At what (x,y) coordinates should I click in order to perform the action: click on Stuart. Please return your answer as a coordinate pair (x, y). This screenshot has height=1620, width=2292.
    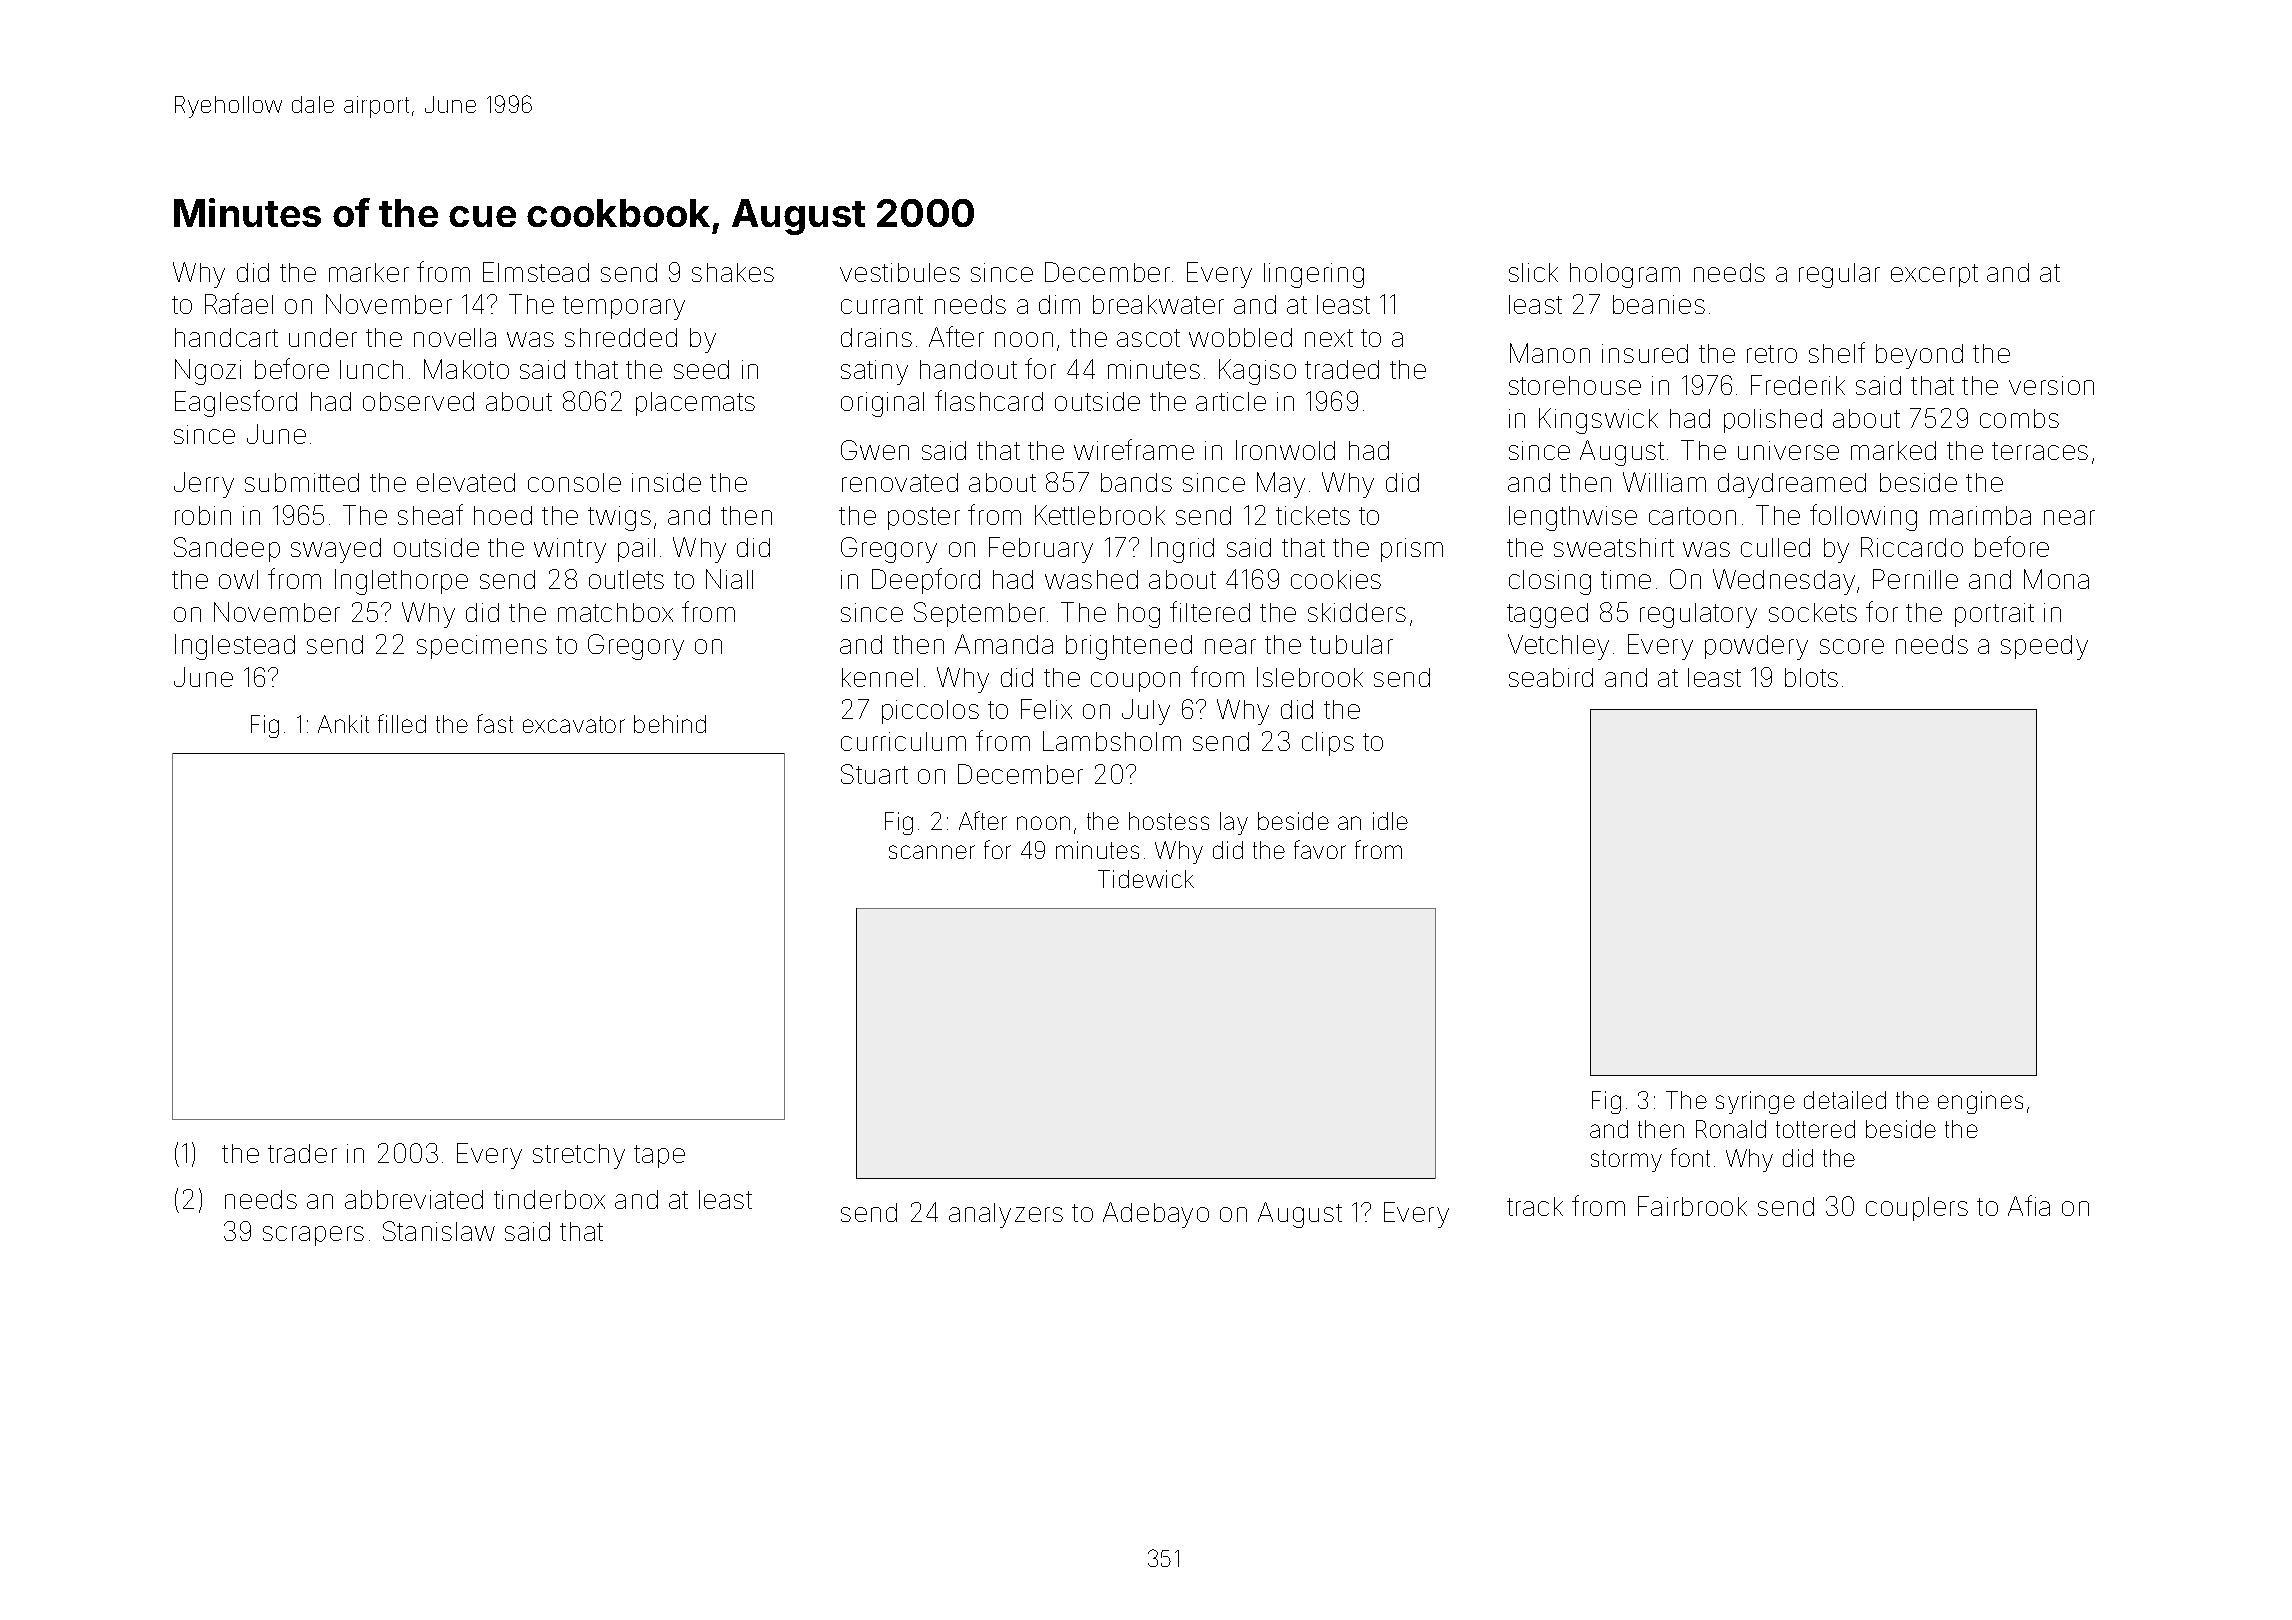
    Looking at the image, I should click on (874, 774).
